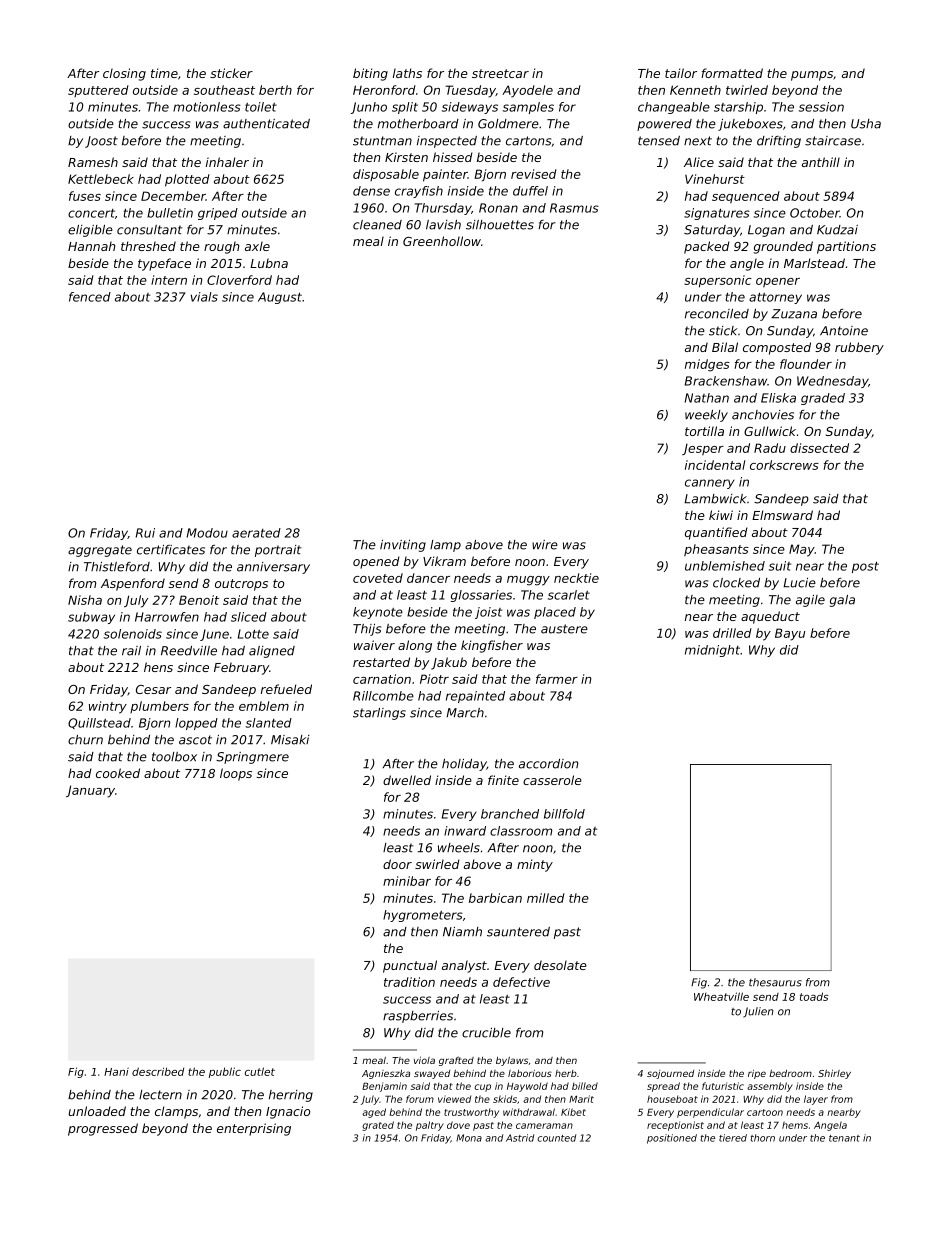 This screenshot has height=1233, width=952. What do you see at coordinates (498, 208) in the screenshot?
I see `Ronan` at bounding box center [498, 208].
